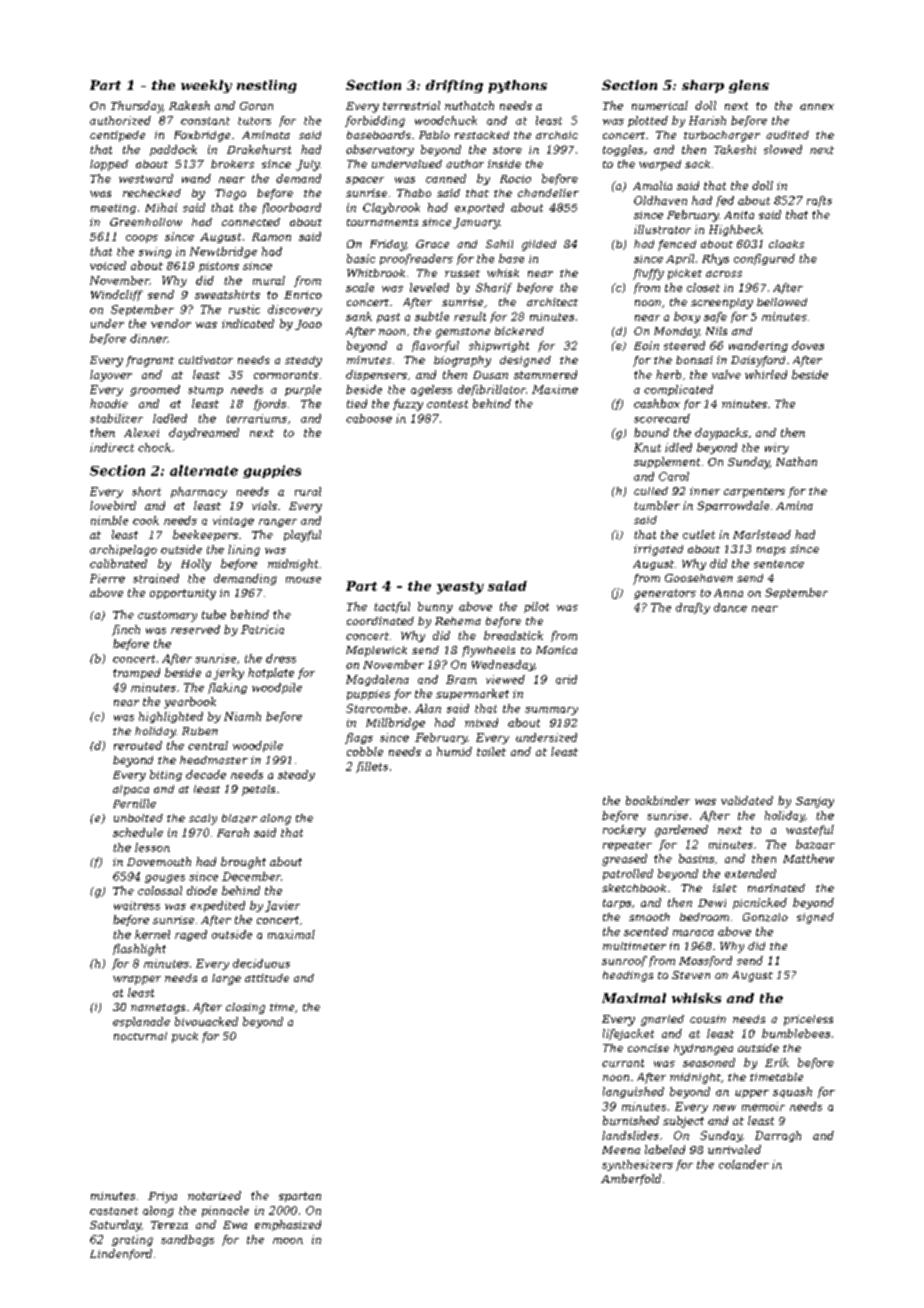 The height and width of the screenshot is (1308, 924). I want to click on glens, so click(749, 86).
